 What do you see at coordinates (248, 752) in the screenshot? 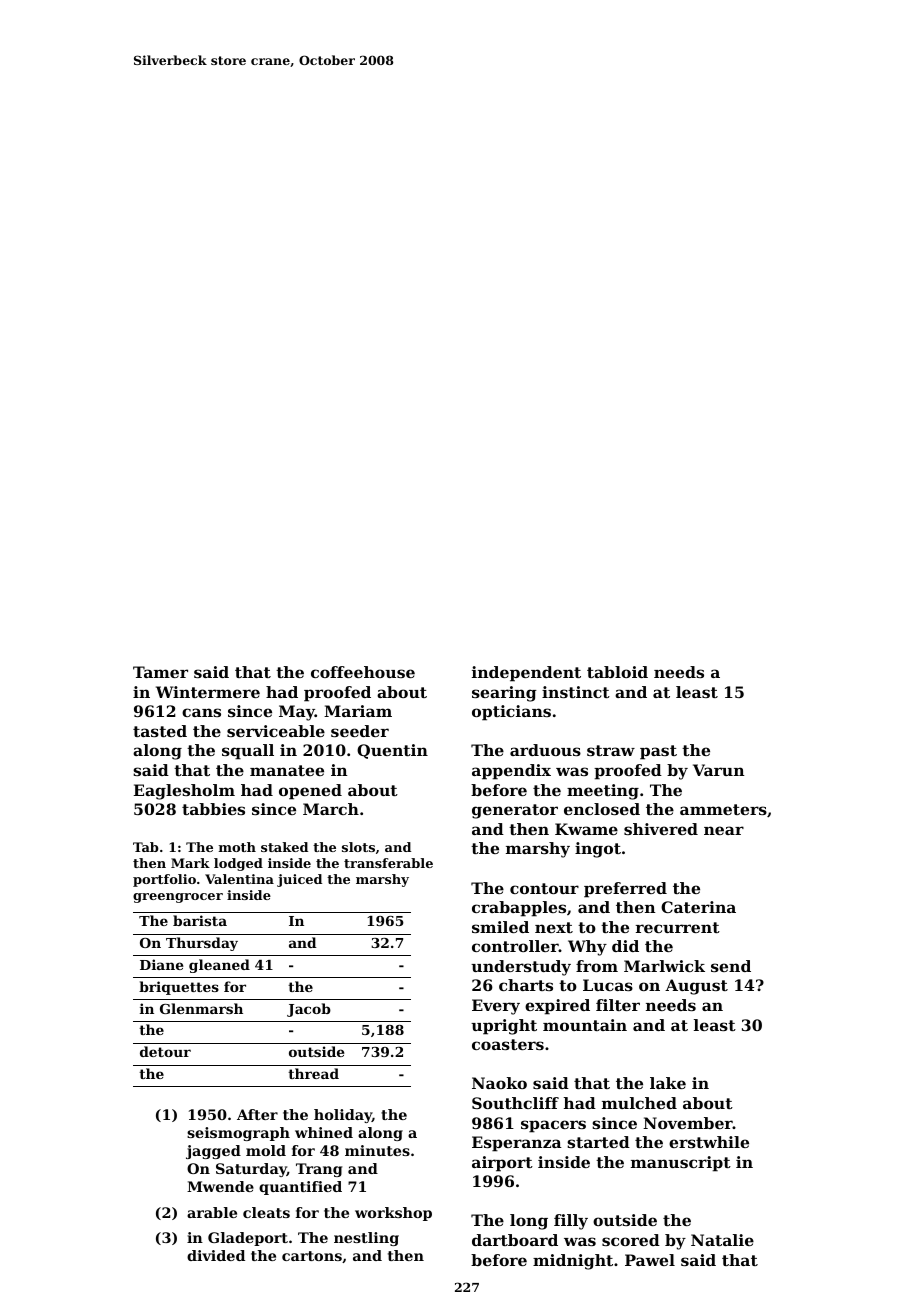
I see `squall` at bounding box center [248, 752].
